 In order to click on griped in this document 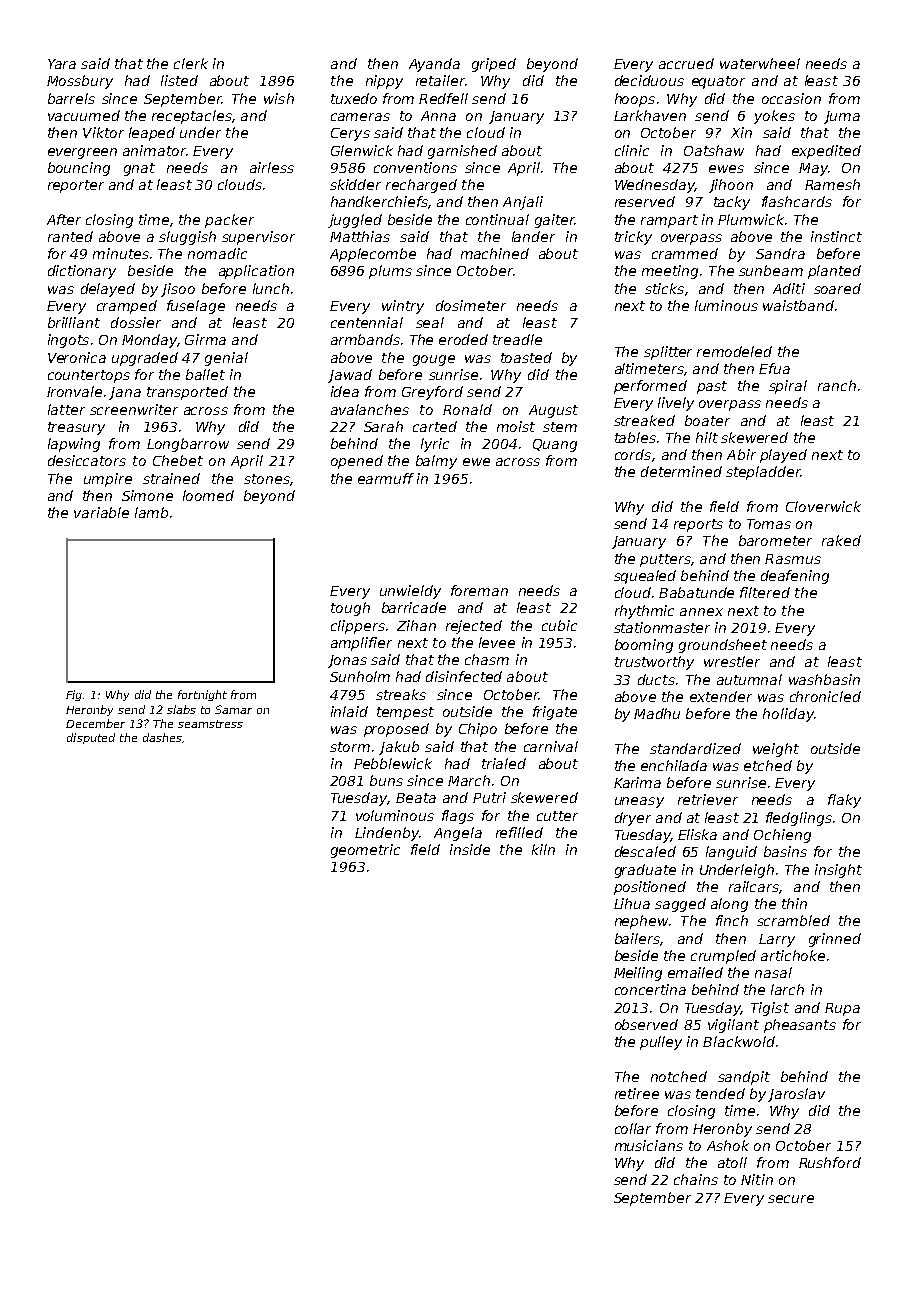, I will do `click(494, 65)`.
